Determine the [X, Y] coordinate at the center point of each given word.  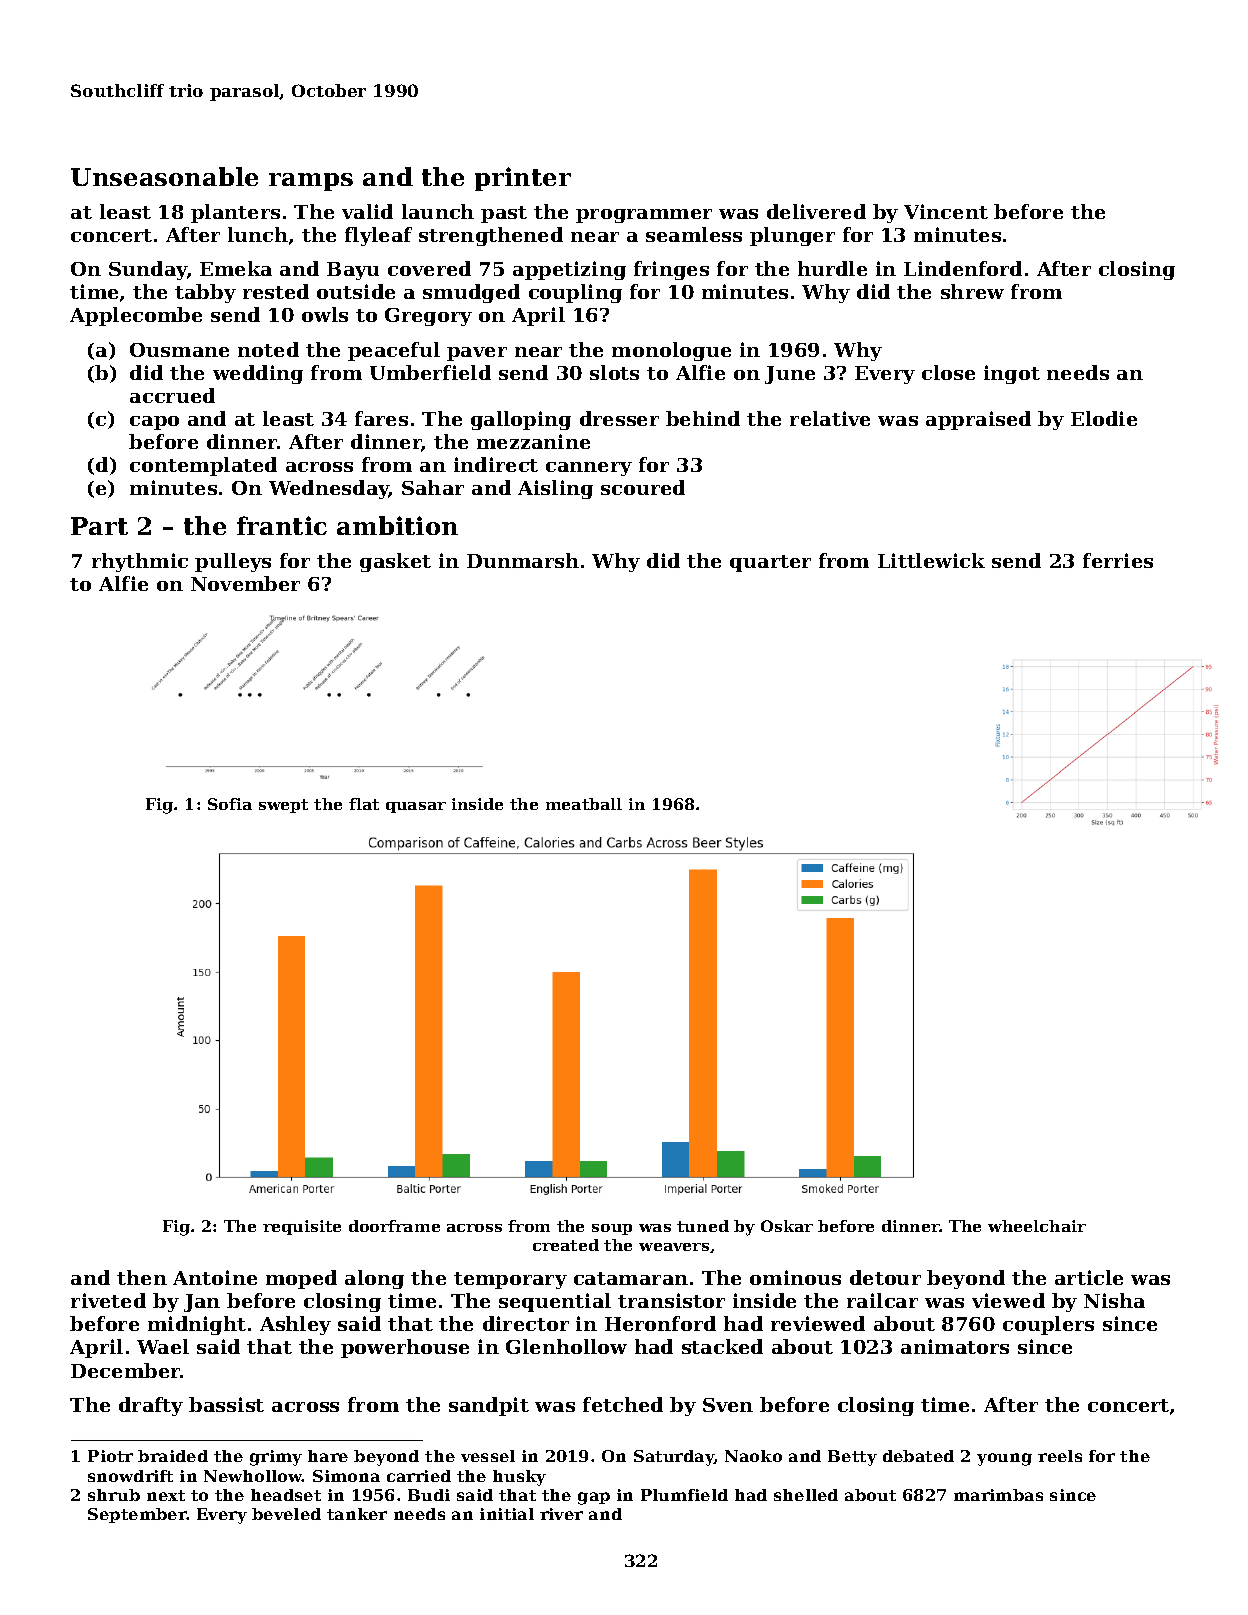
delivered [816, 211]
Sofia [230, 804]
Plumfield [684, 1495]
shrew [972, 291]
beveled [286, 1514]
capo [154, 423]
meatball [584, 804]
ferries [1118, 560]
